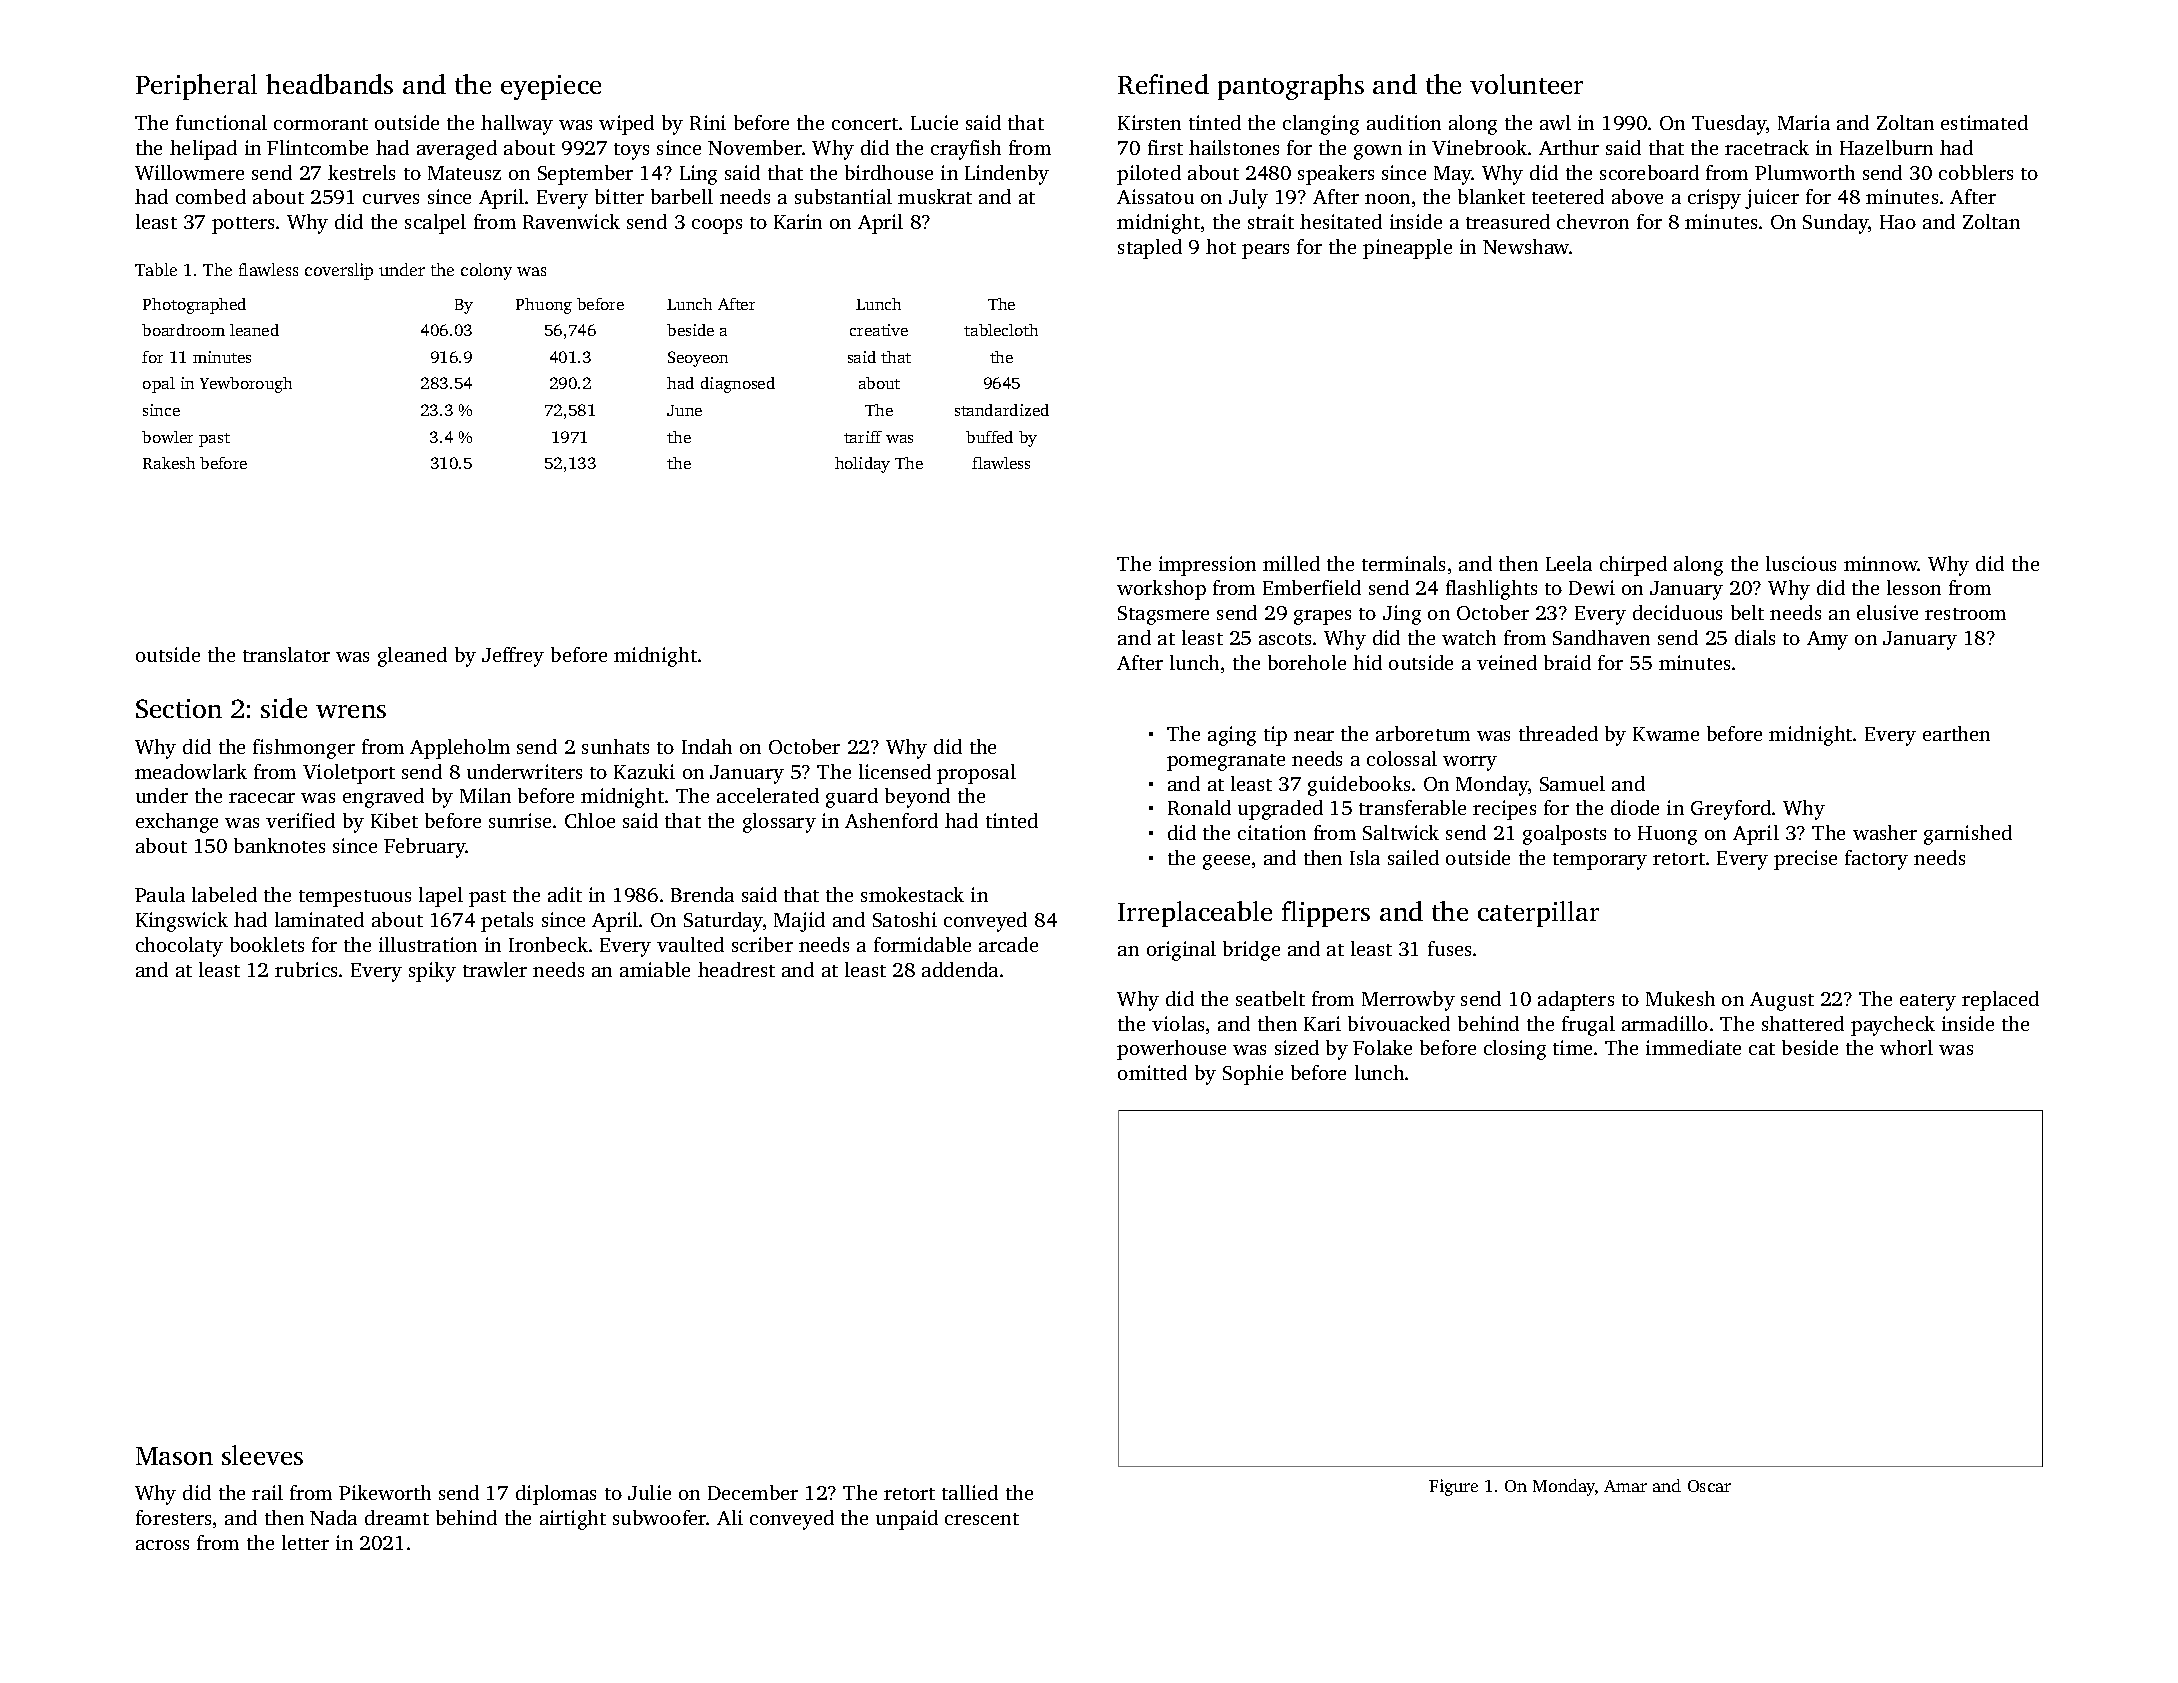 Image resolution: width=2178 pixels, height=1683 pixels. What do you see at coordinates (279, 845) in the screenshot?
I see `banknotes` at bounding box center [279, 845].
